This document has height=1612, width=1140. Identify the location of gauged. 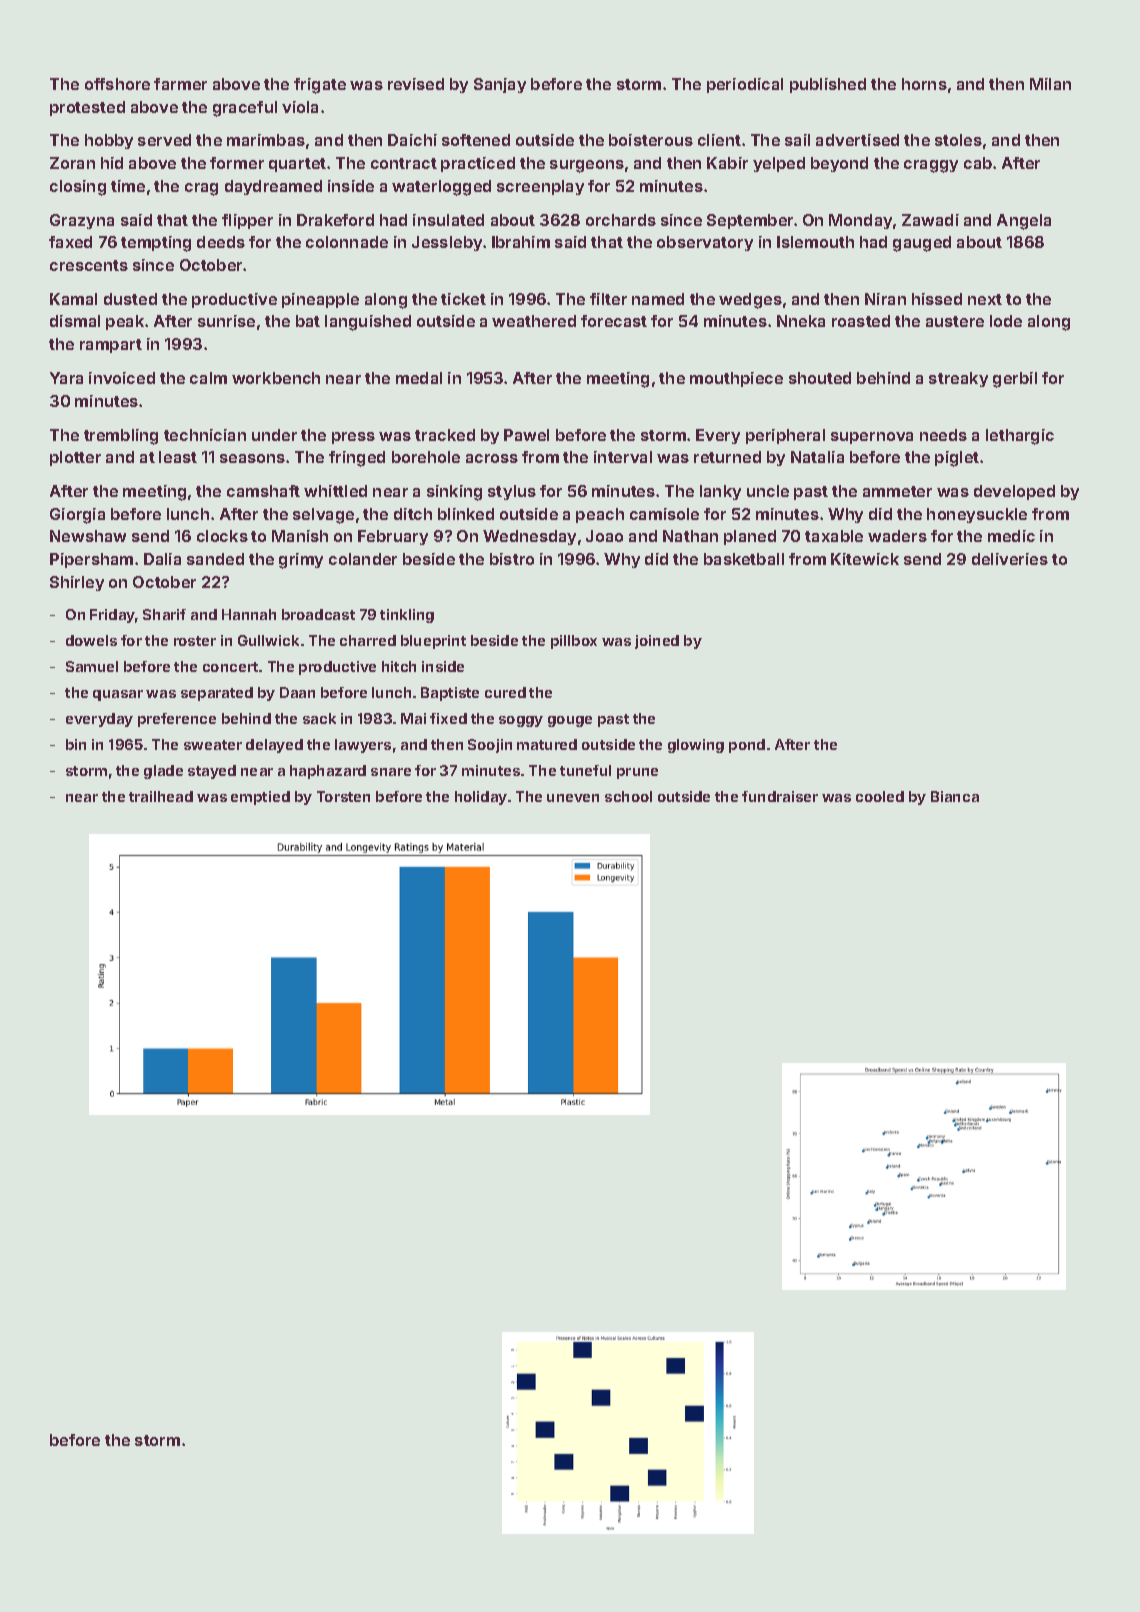
(922, 244).
